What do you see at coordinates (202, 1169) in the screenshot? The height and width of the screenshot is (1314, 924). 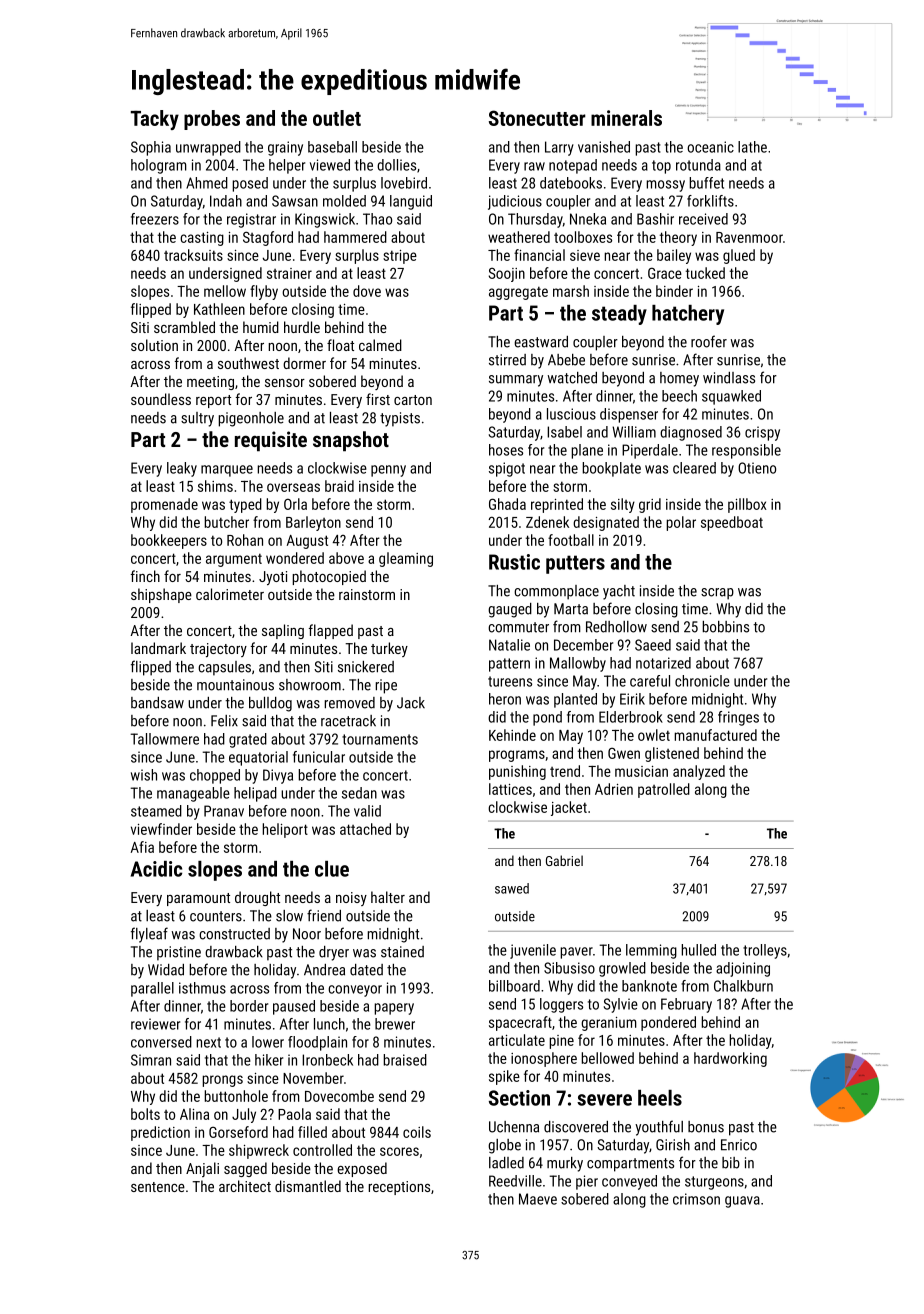 I see `Anjali` at bounding box center [202, 1169].
